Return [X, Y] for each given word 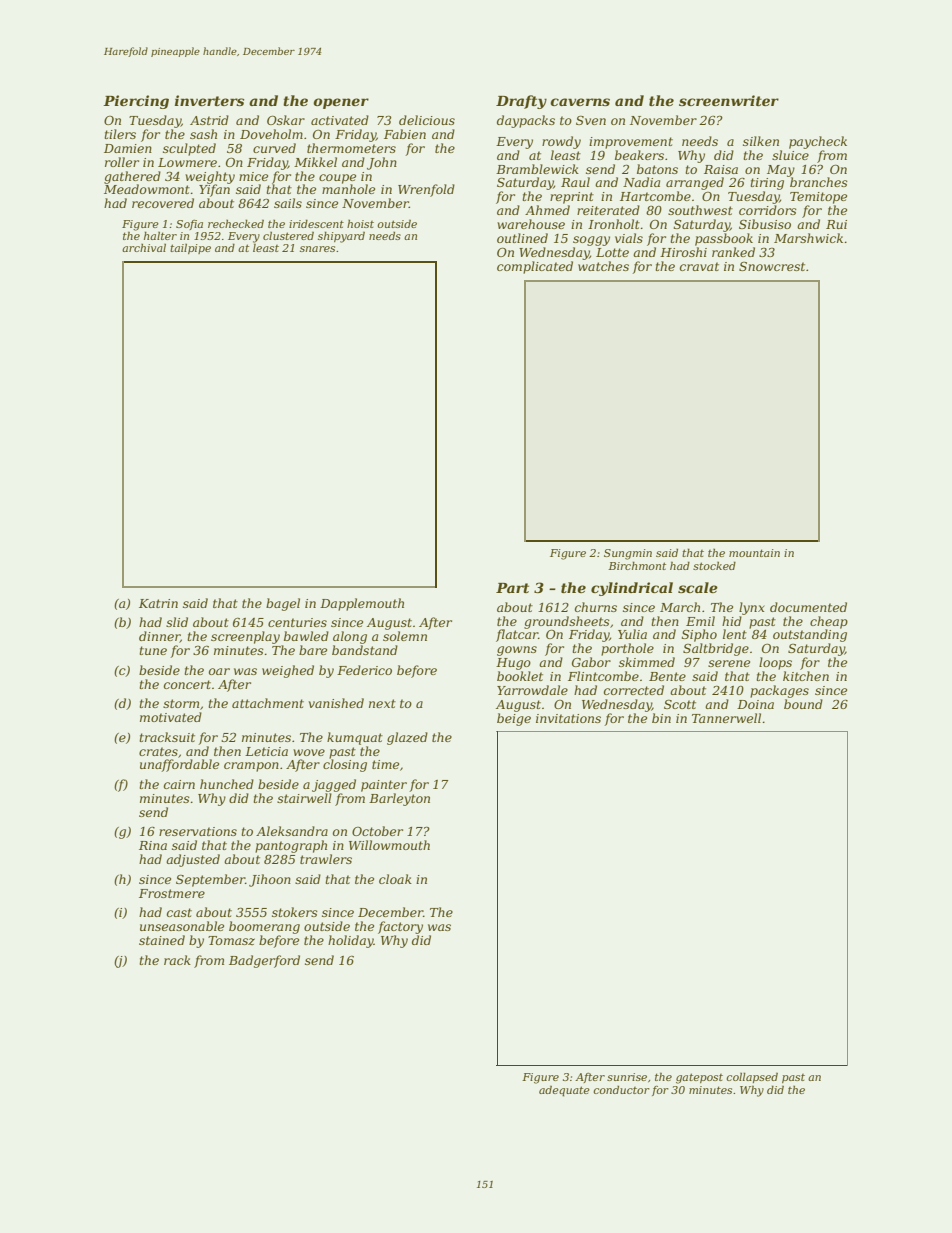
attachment [268, 703]
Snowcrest [772, 266]
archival [144, 248]
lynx [752, 608]
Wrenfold [426, 190]
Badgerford [264, 961]
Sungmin [628, 554]
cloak [395, 879]
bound [803, 704]
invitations [568, 718]
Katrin [158, 603]
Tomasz [231, 940]
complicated [535, 267]
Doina [755, 704]
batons [657, 169]
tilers [120, 134]
